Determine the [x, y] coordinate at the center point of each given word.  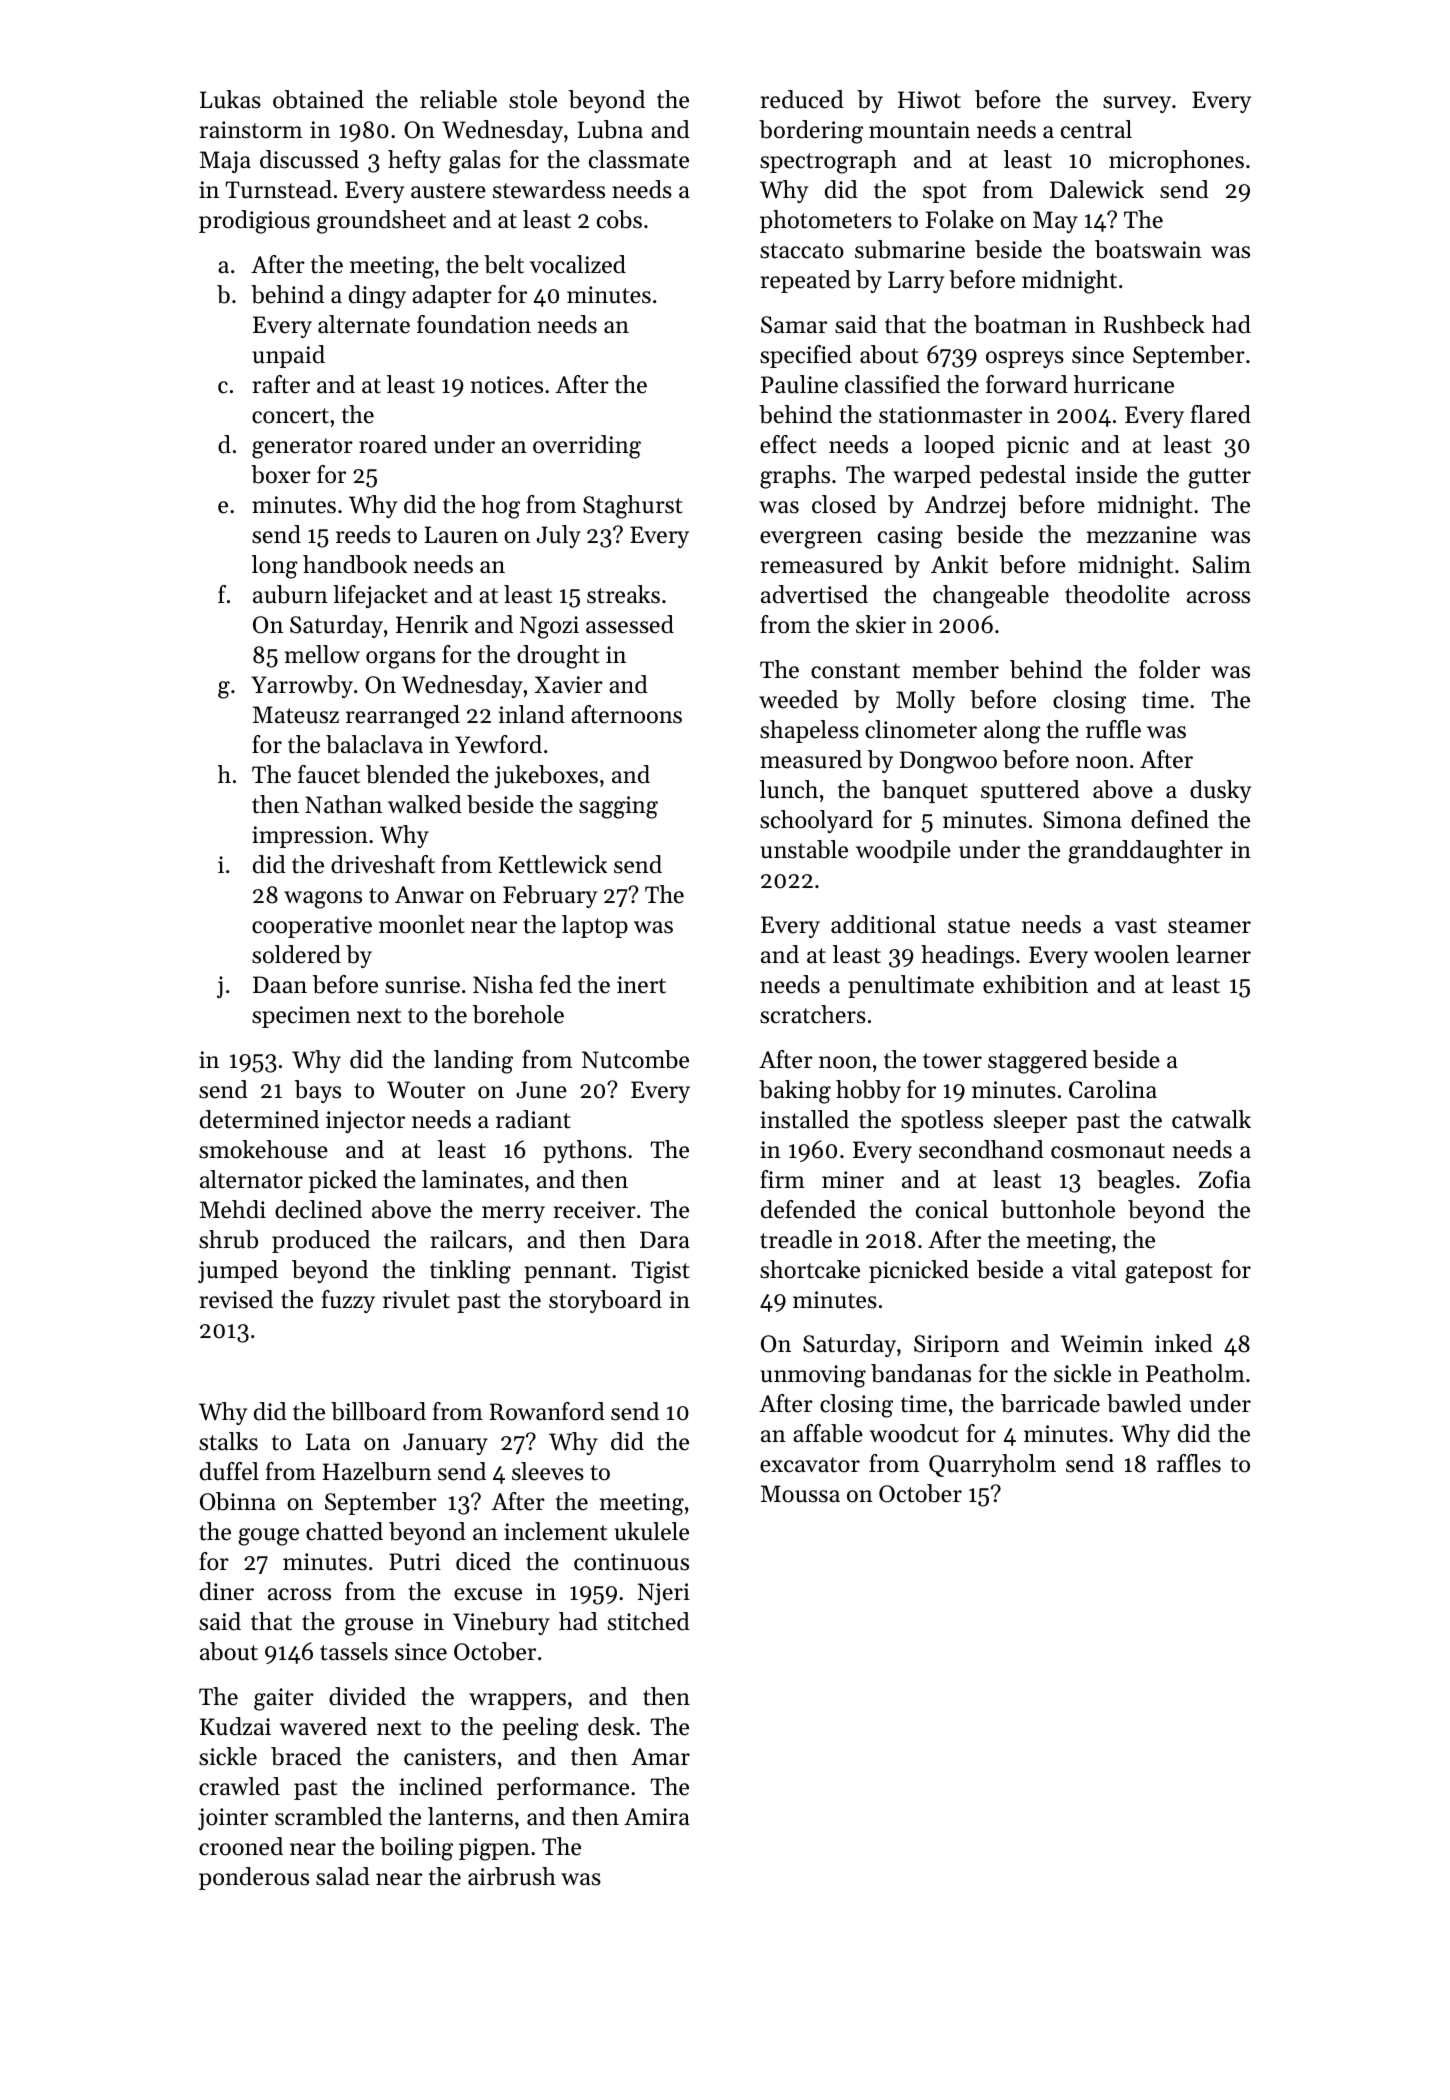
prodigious [254, 222]
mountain [919, 130]
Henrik [432, 624]
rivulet [416, 1299]
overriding [587, 447]
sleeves [548, 1471]
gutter [1219, 478]
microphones [1176, 161]
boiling [416, 1849]
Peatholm [1195, 1373]
